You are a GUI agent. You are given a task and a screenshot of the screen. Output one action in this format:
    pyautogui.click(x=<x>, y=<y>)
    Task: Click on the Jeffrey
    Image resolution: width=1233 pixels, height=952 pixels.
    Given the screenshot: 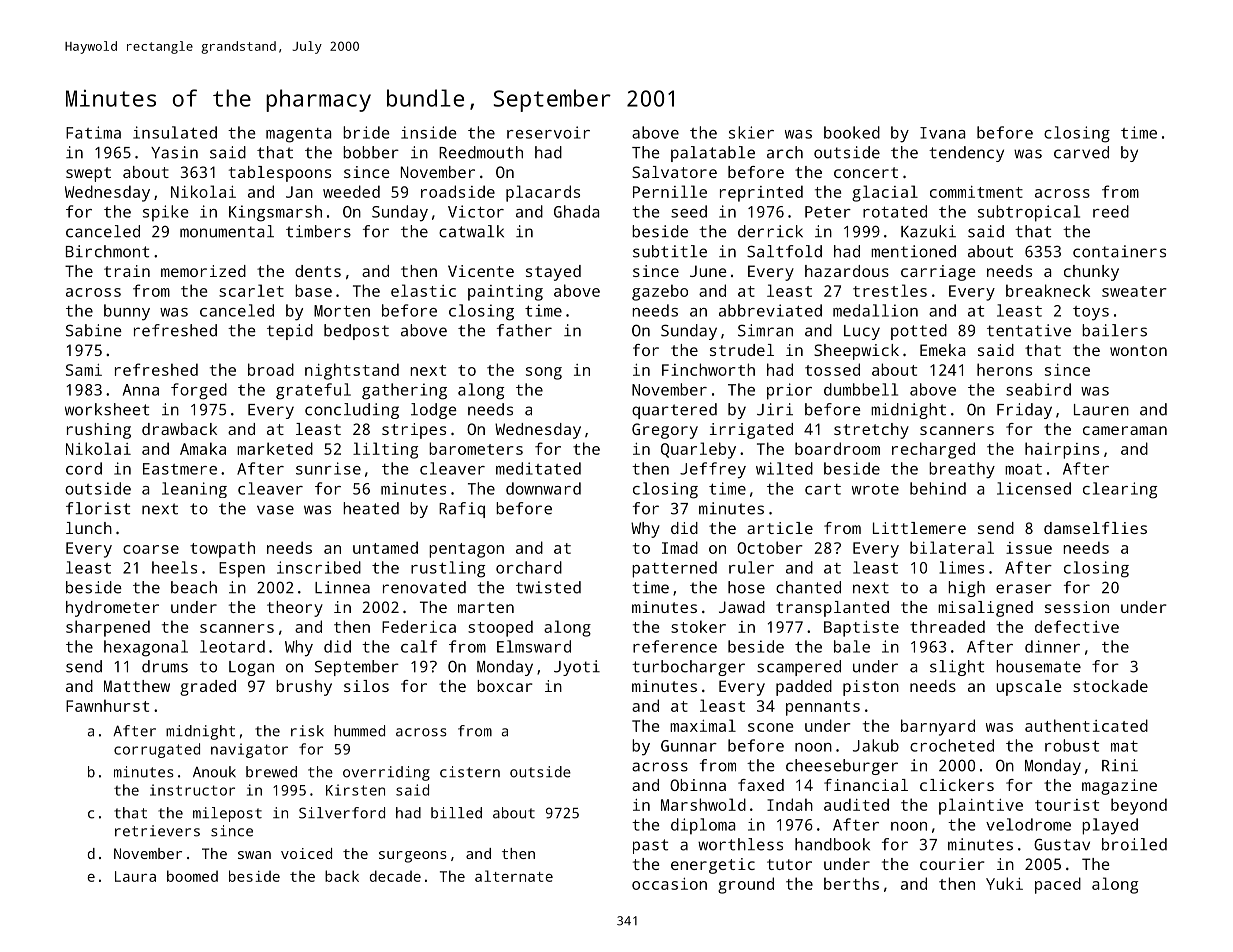 What is the action you would take?
    pyautogui.click(x=713, y=470)
